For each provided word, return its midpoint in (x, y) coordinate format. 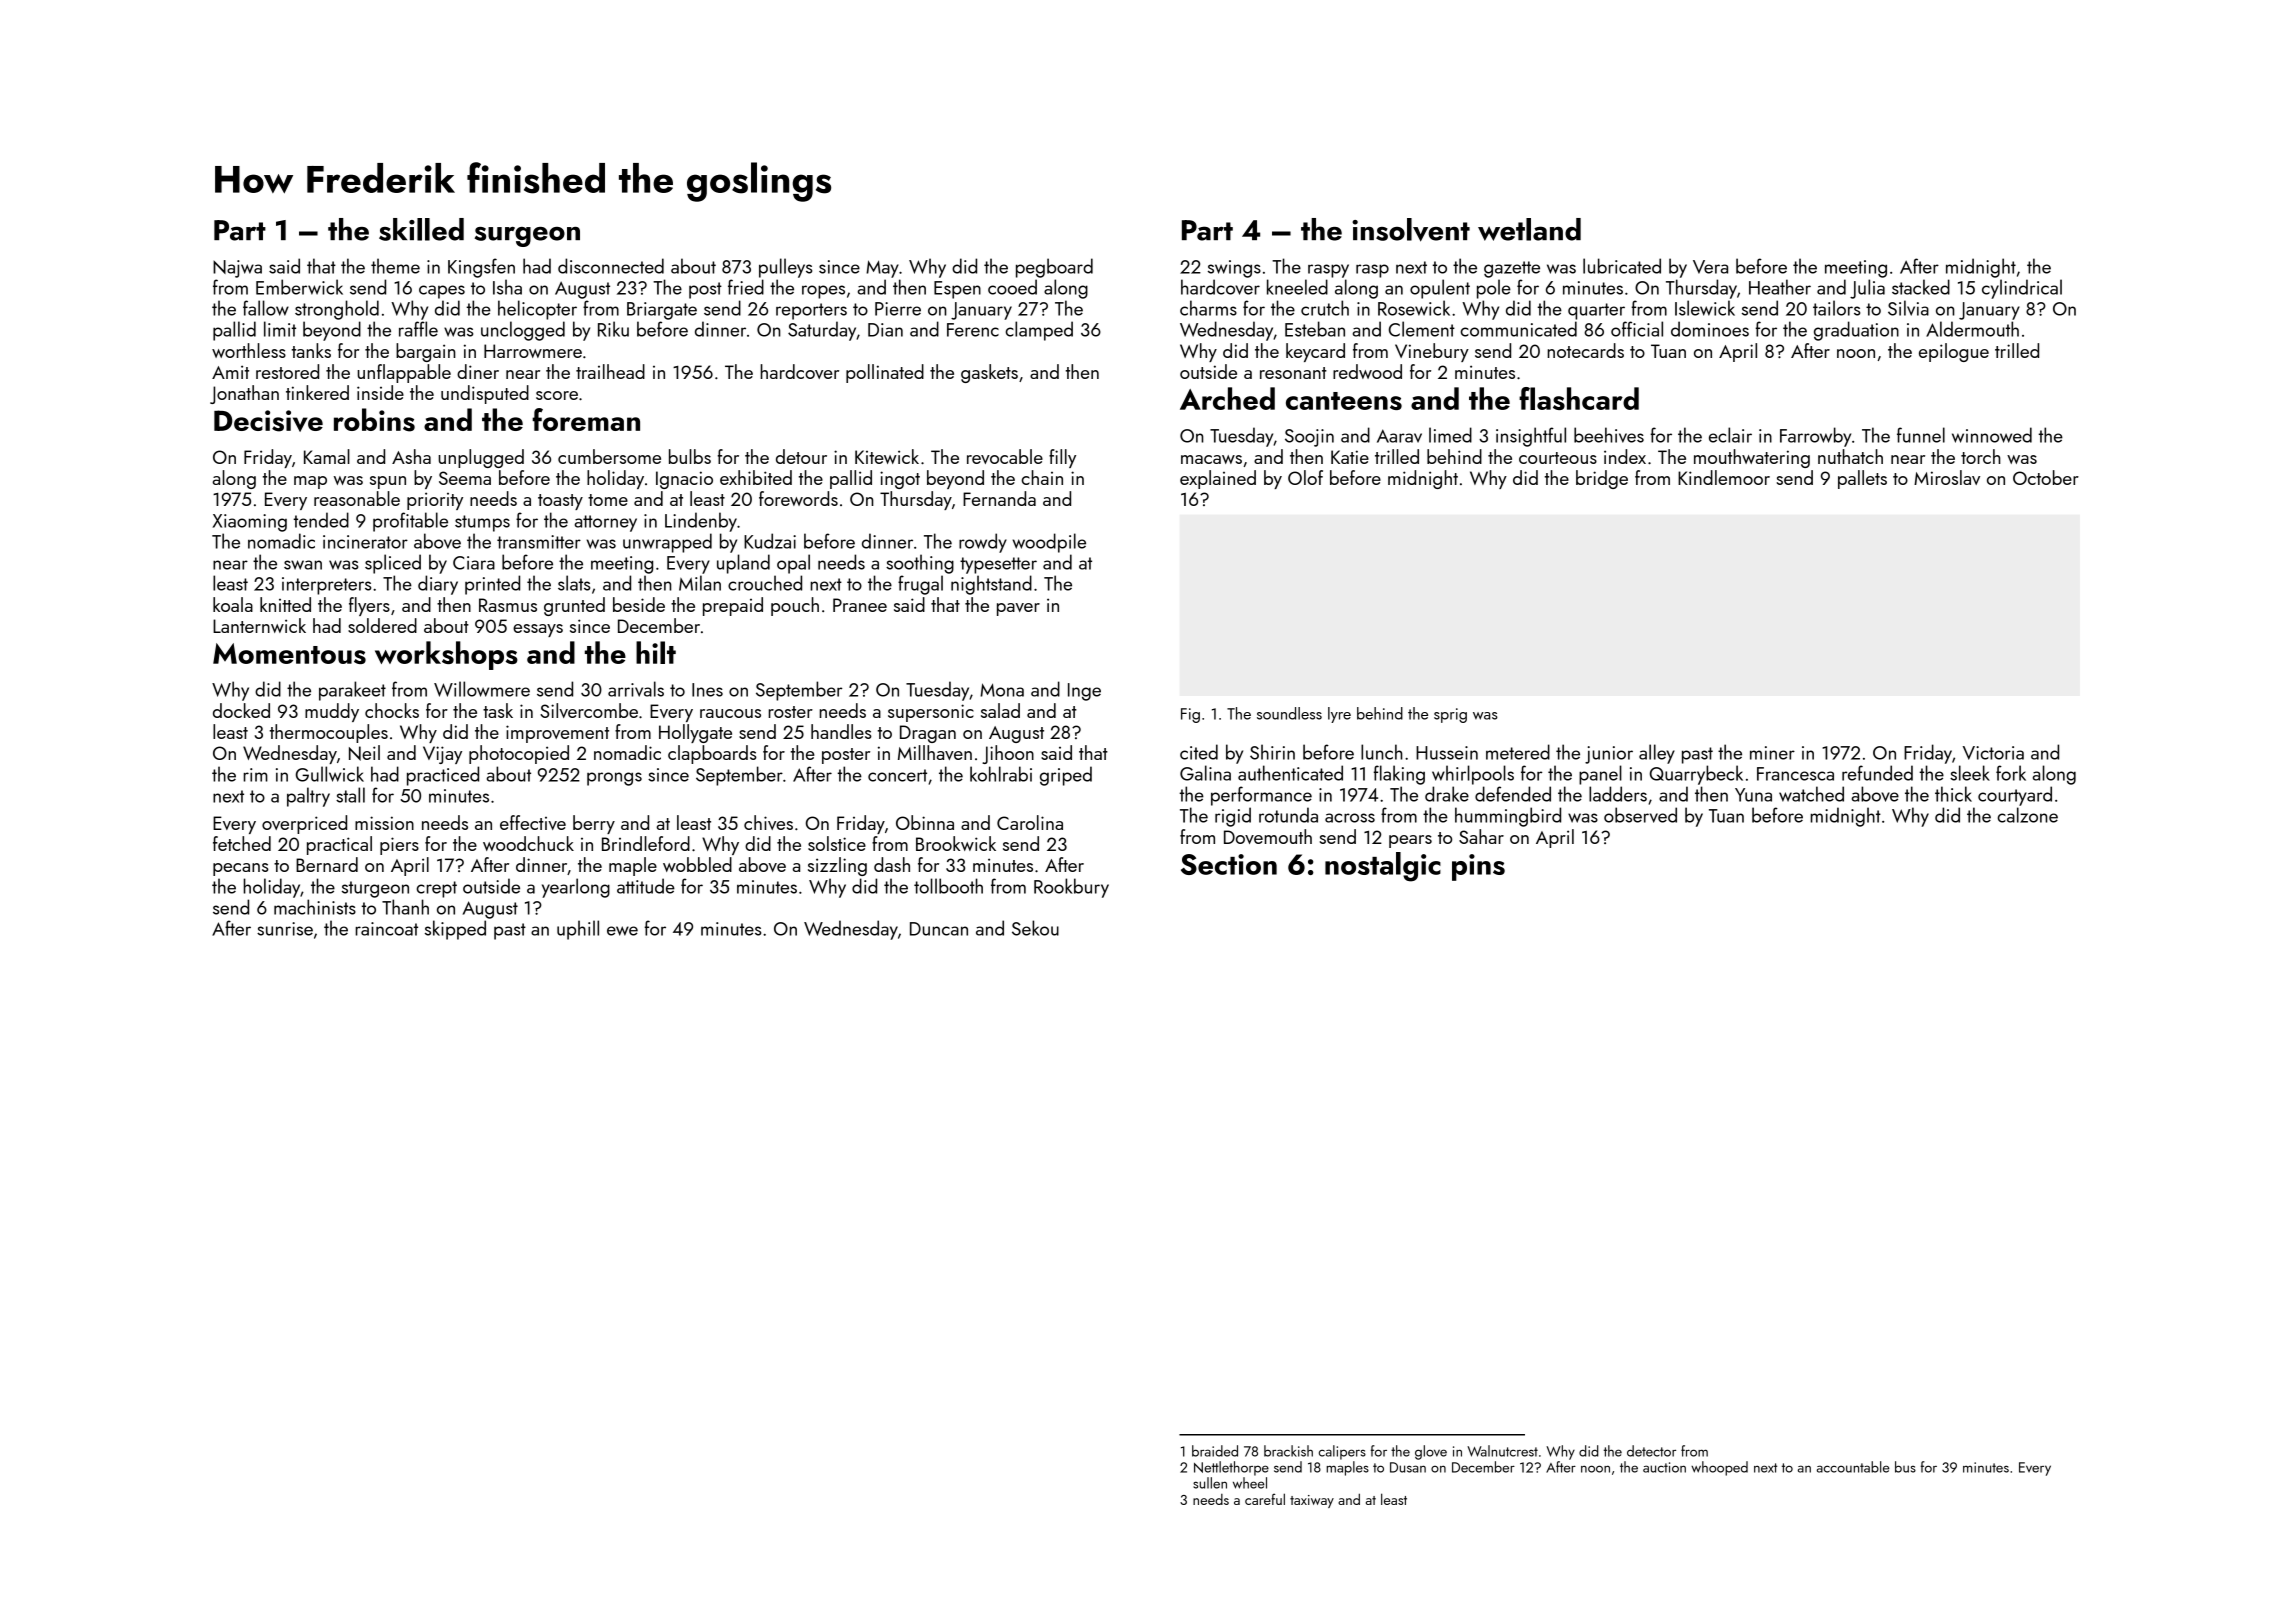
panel (1600, 775)
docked (241, 710)
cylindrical (2022, 289)
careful (1265, 1499)
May (882, 269)
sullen (1210, 1483)
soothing (920, 564)
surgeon (527, 237)
